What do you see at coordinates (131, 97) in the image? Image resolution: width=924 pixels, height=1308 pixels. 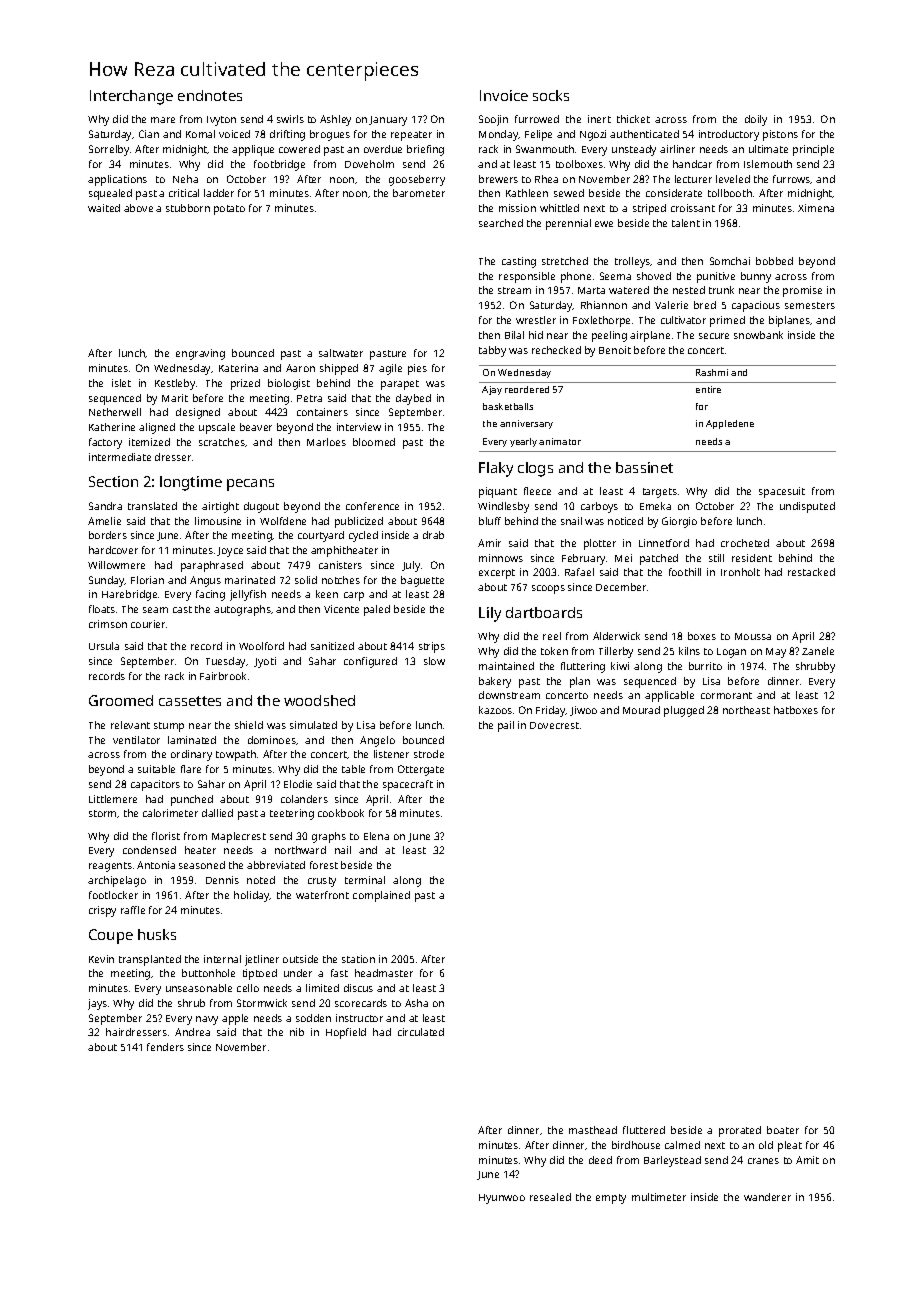 I see `Interchange` at bounding box center [131, 97].
